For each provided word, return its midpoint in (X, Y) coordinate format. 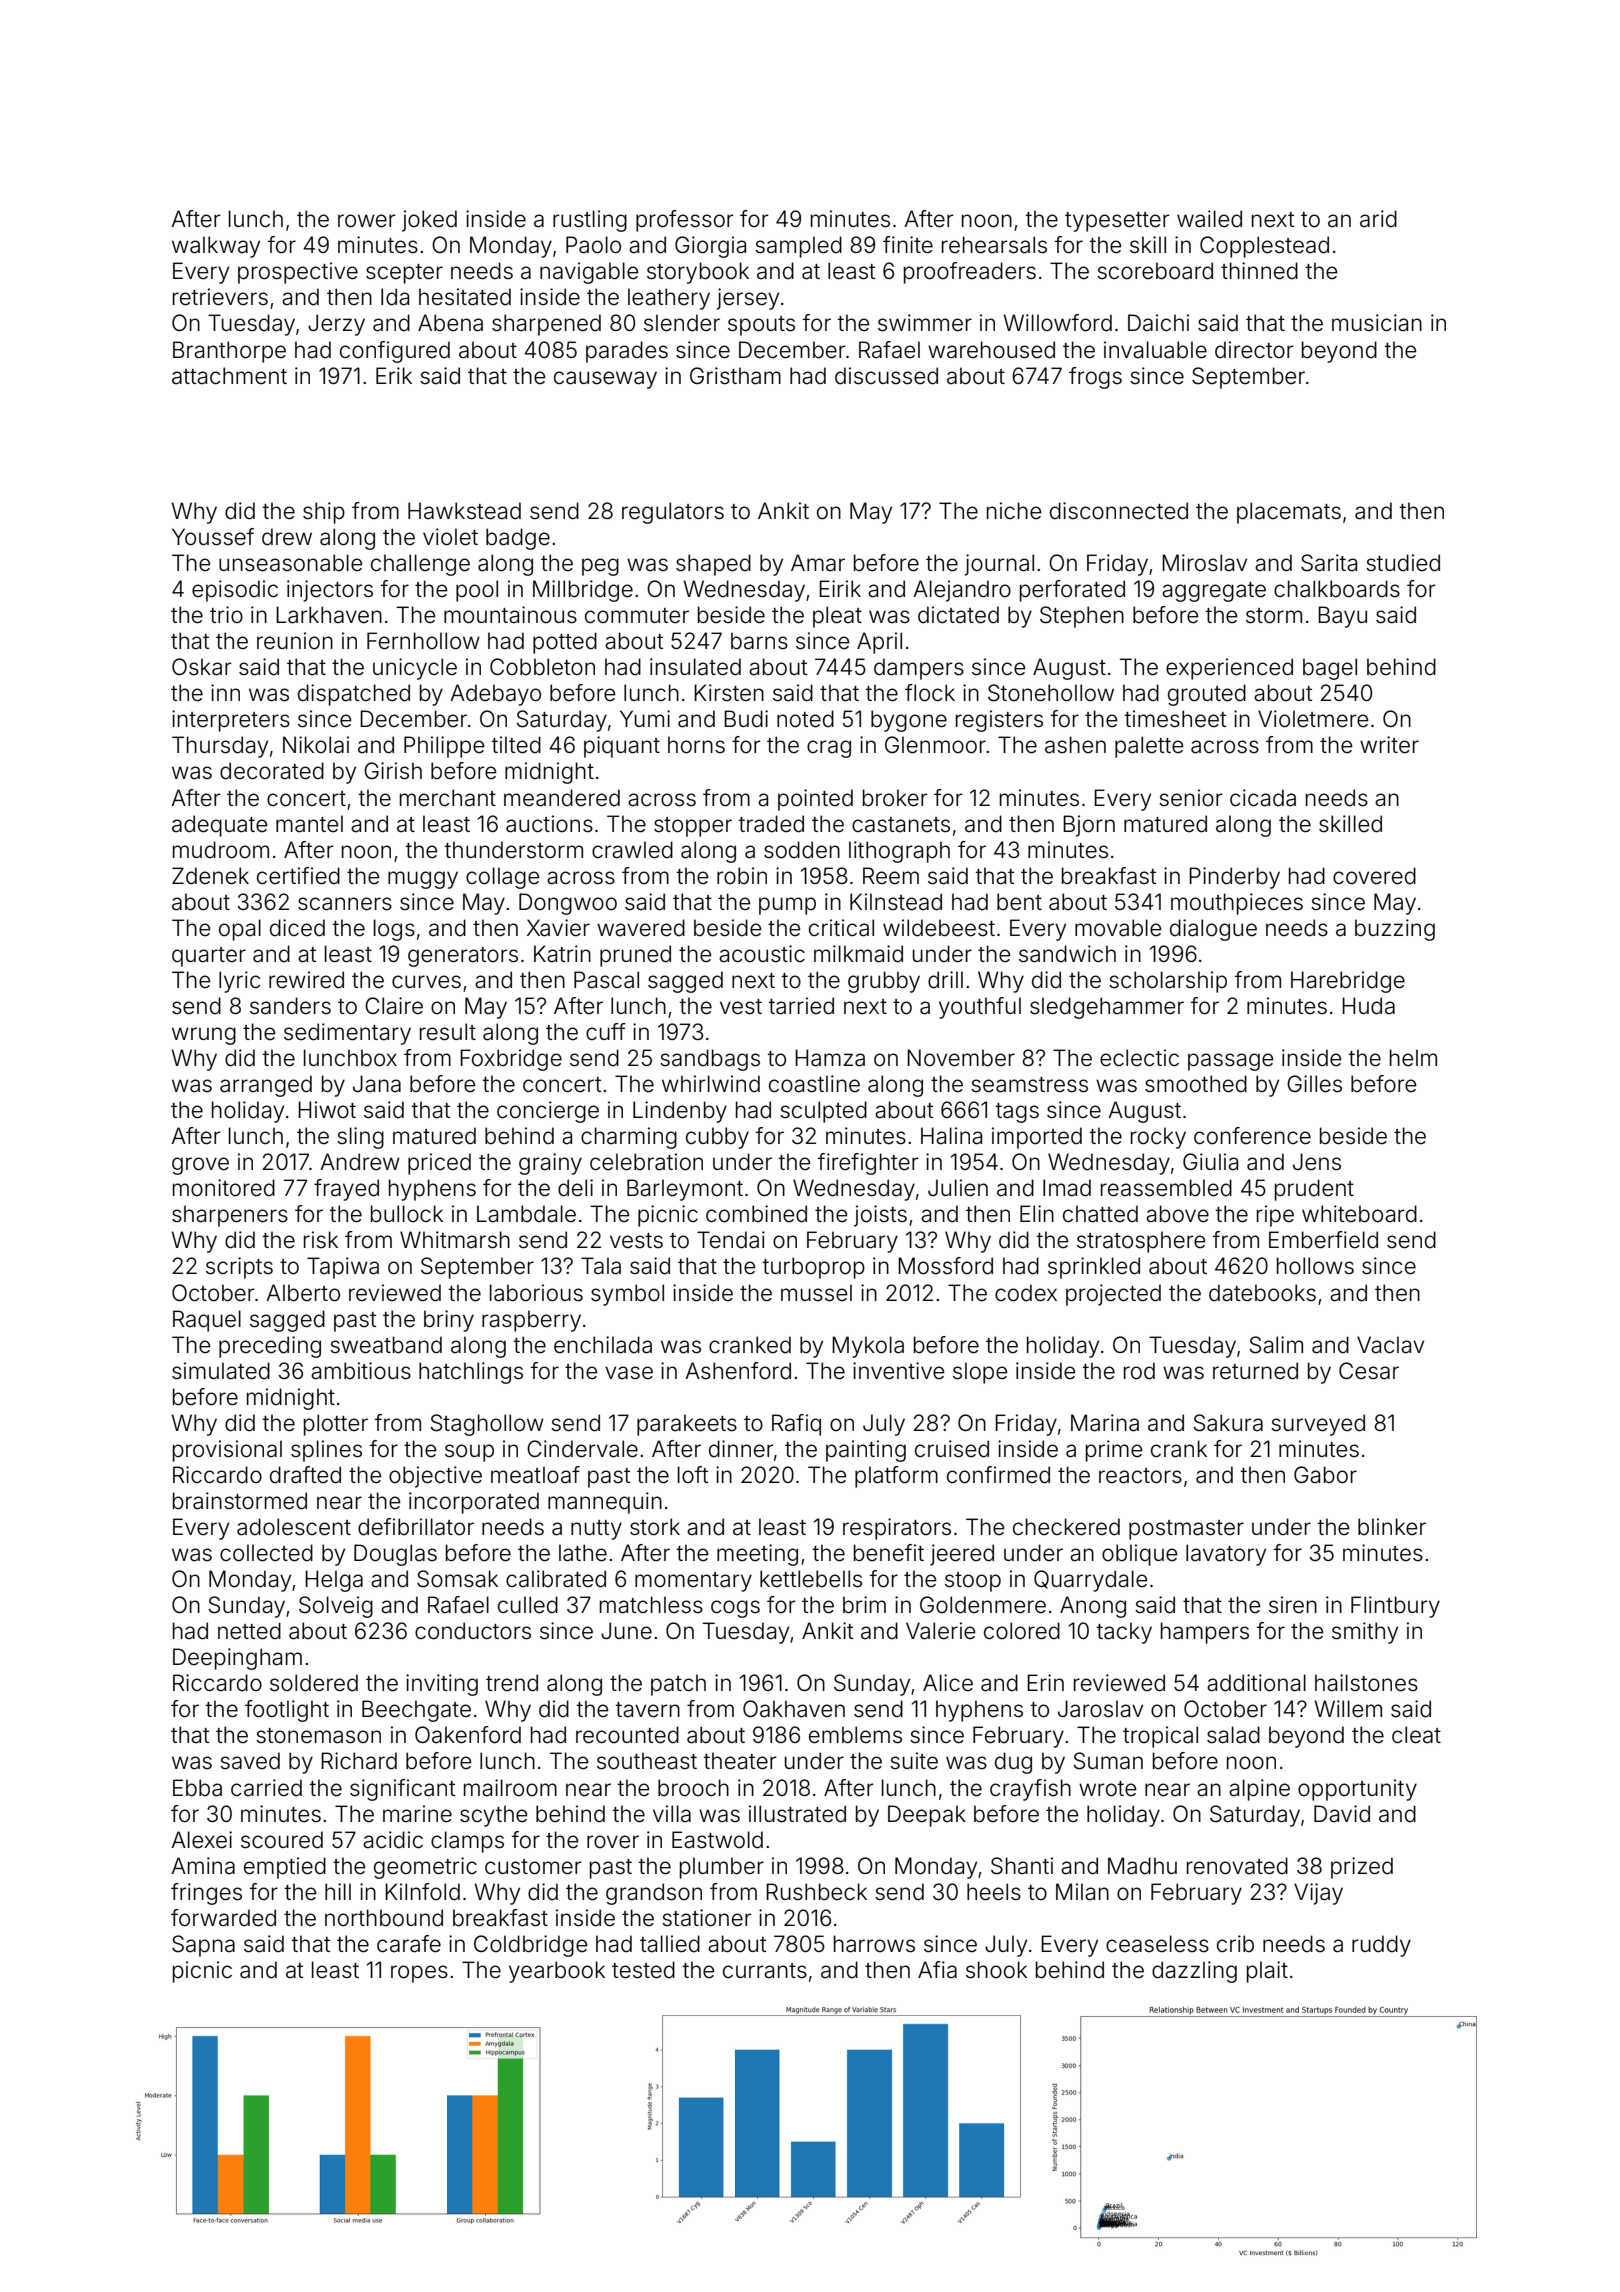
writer (1389, 745)
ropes (419, 1974)
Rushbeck (816, 1892)
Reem (891, 876)
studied (1403, 563)
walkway (216, 247)
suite (914, 1761)
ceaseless (1157, 1944)
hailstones (1366, 1683)
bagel (1330, 669)
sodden (802, 850)
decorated (272, 771)
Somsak (457, 1579)
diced (297, 928)
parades (627, 352)
